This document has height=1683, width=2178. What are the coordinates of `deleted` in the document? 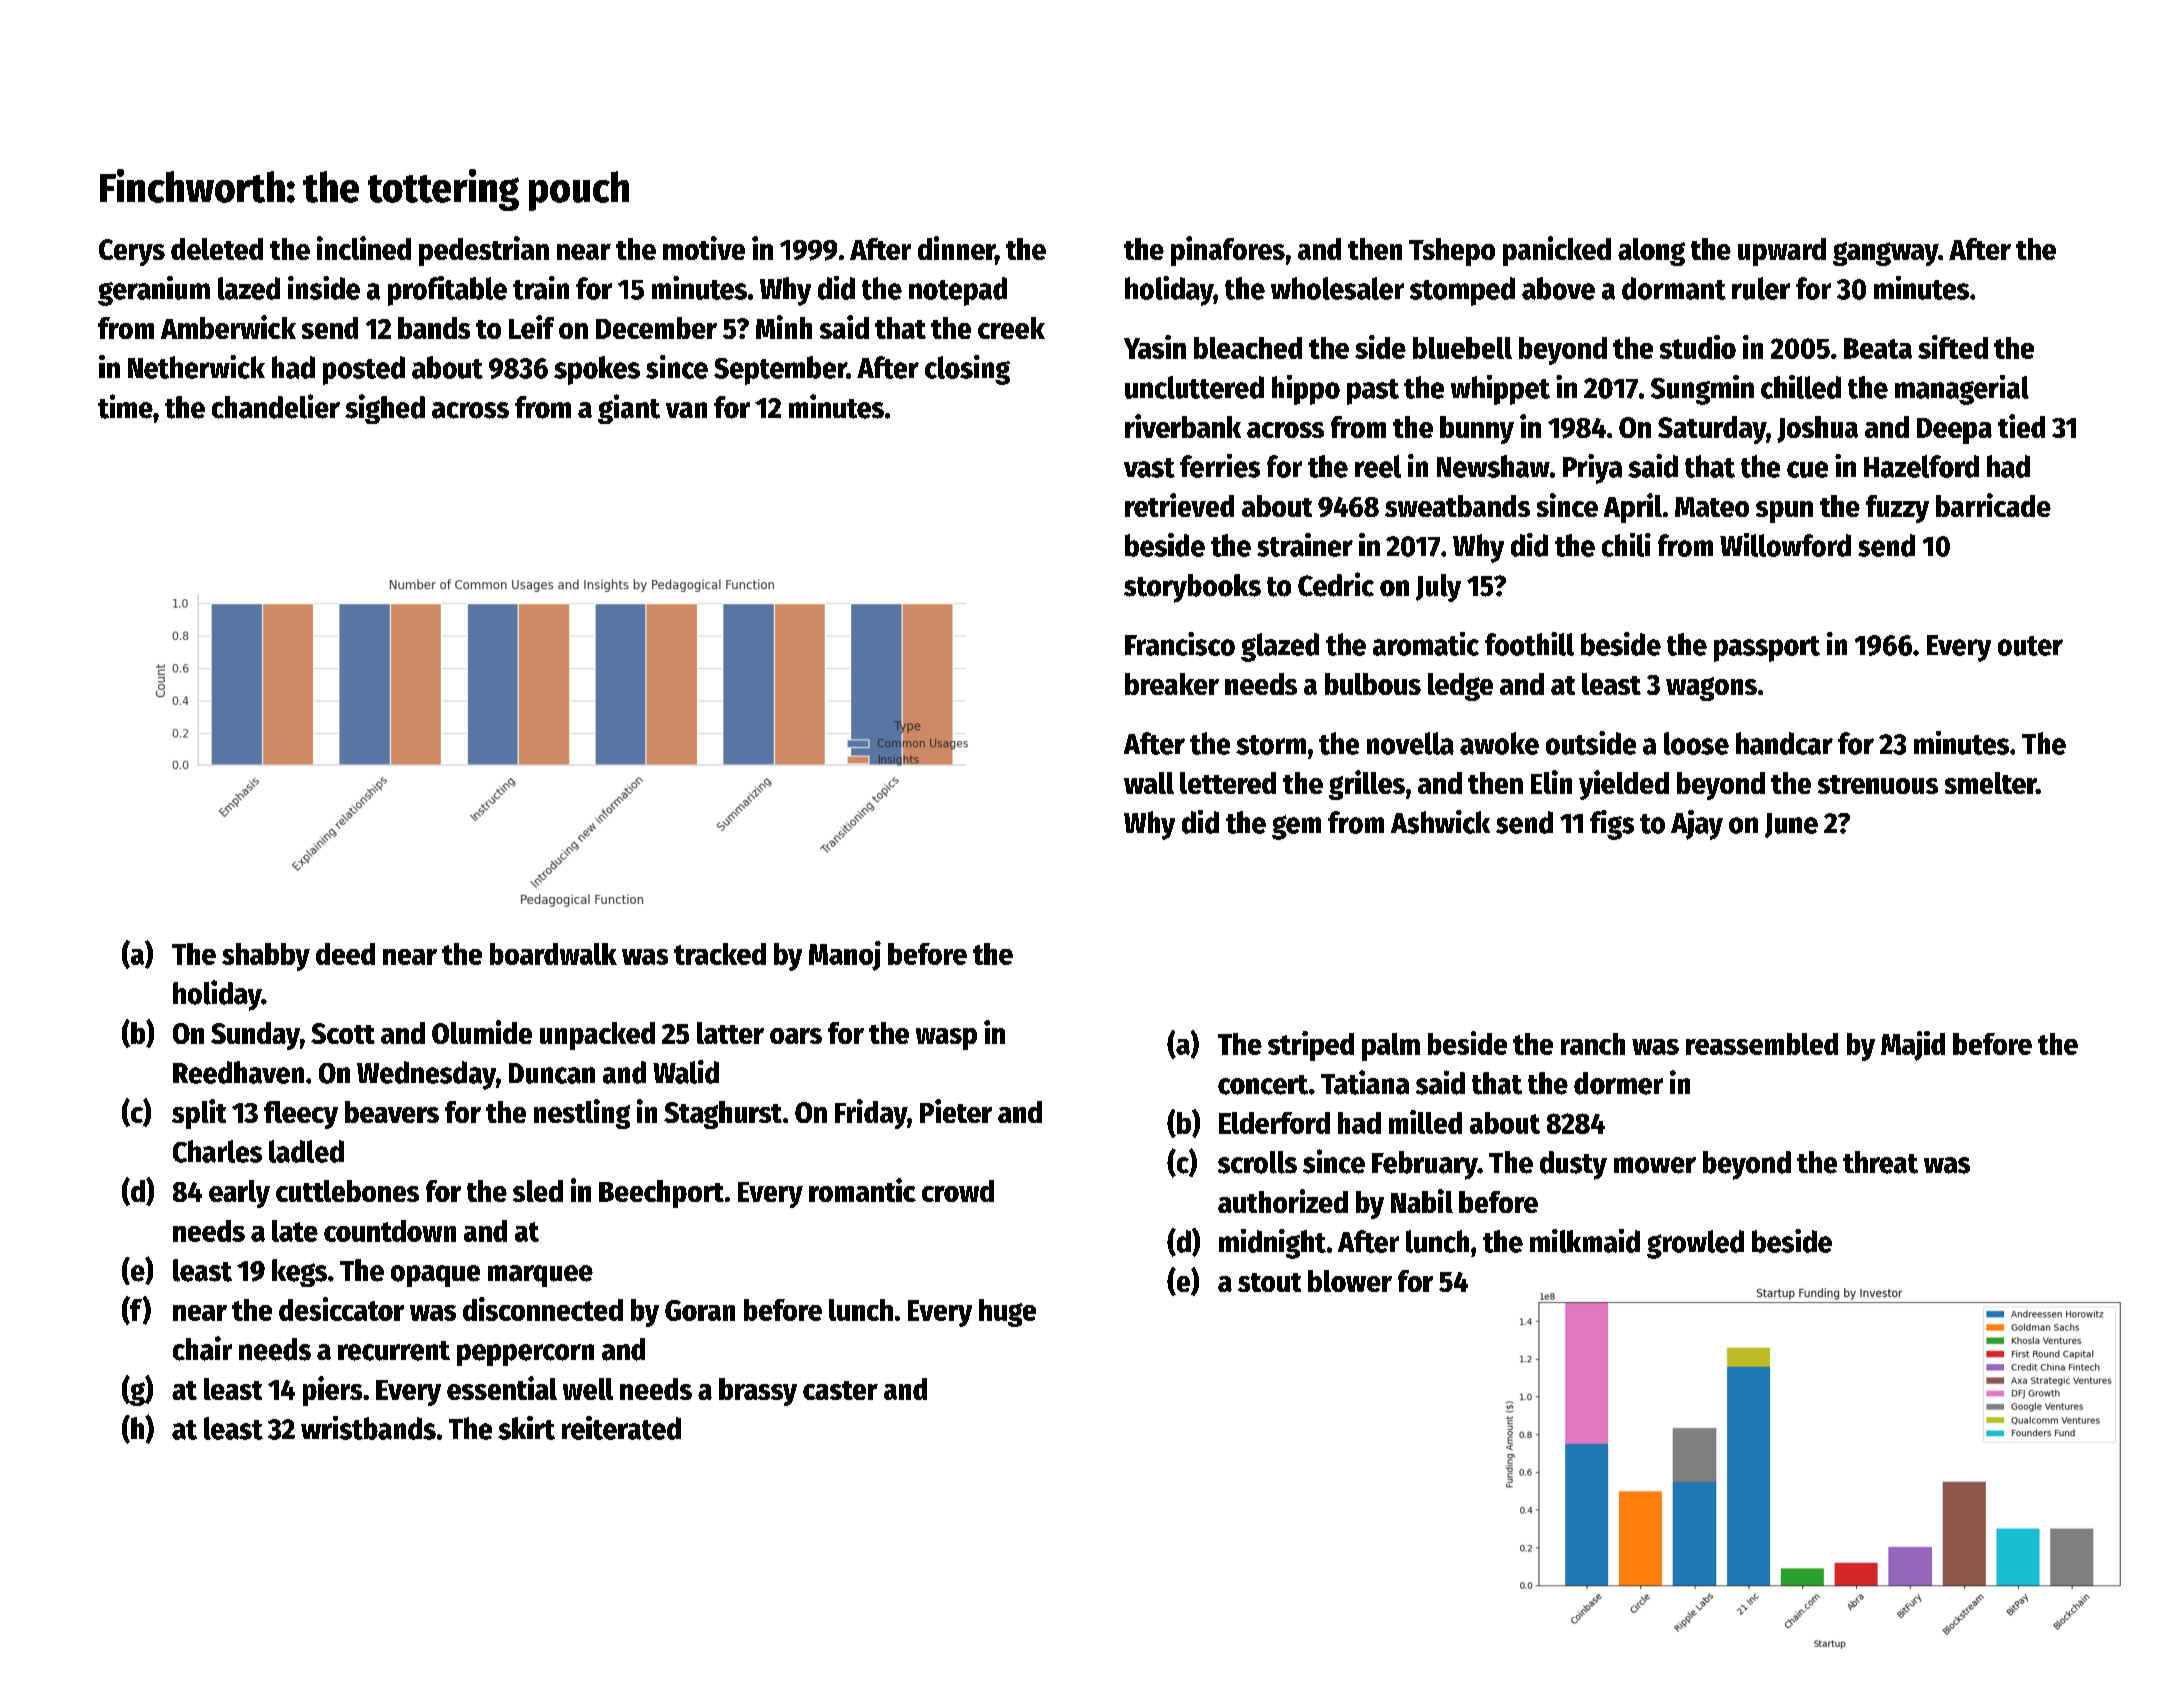 It's located at (217, 249).
